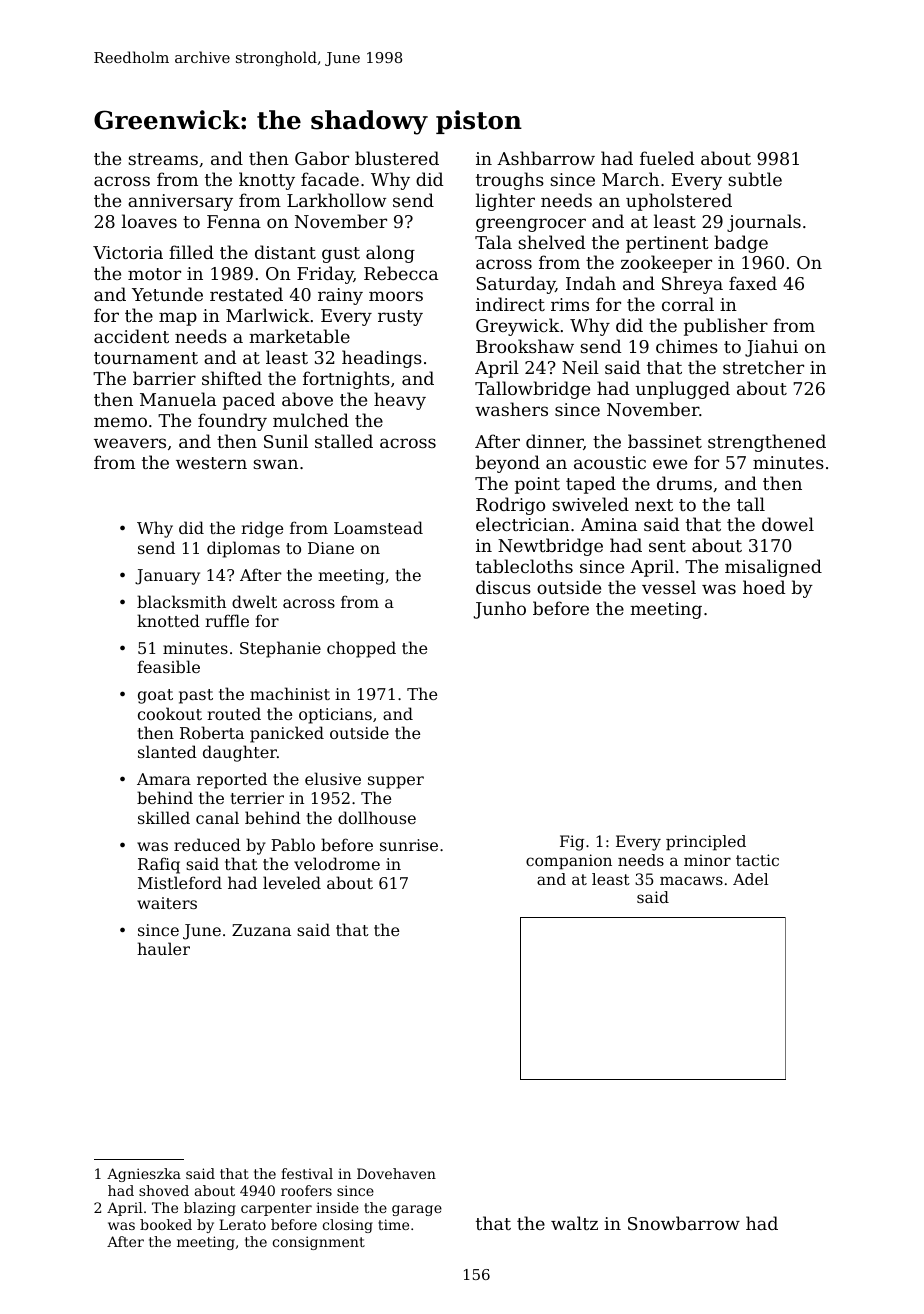  Describe the element at coordinates (393, 1224) in the screenshot. I see `time` at that location.
